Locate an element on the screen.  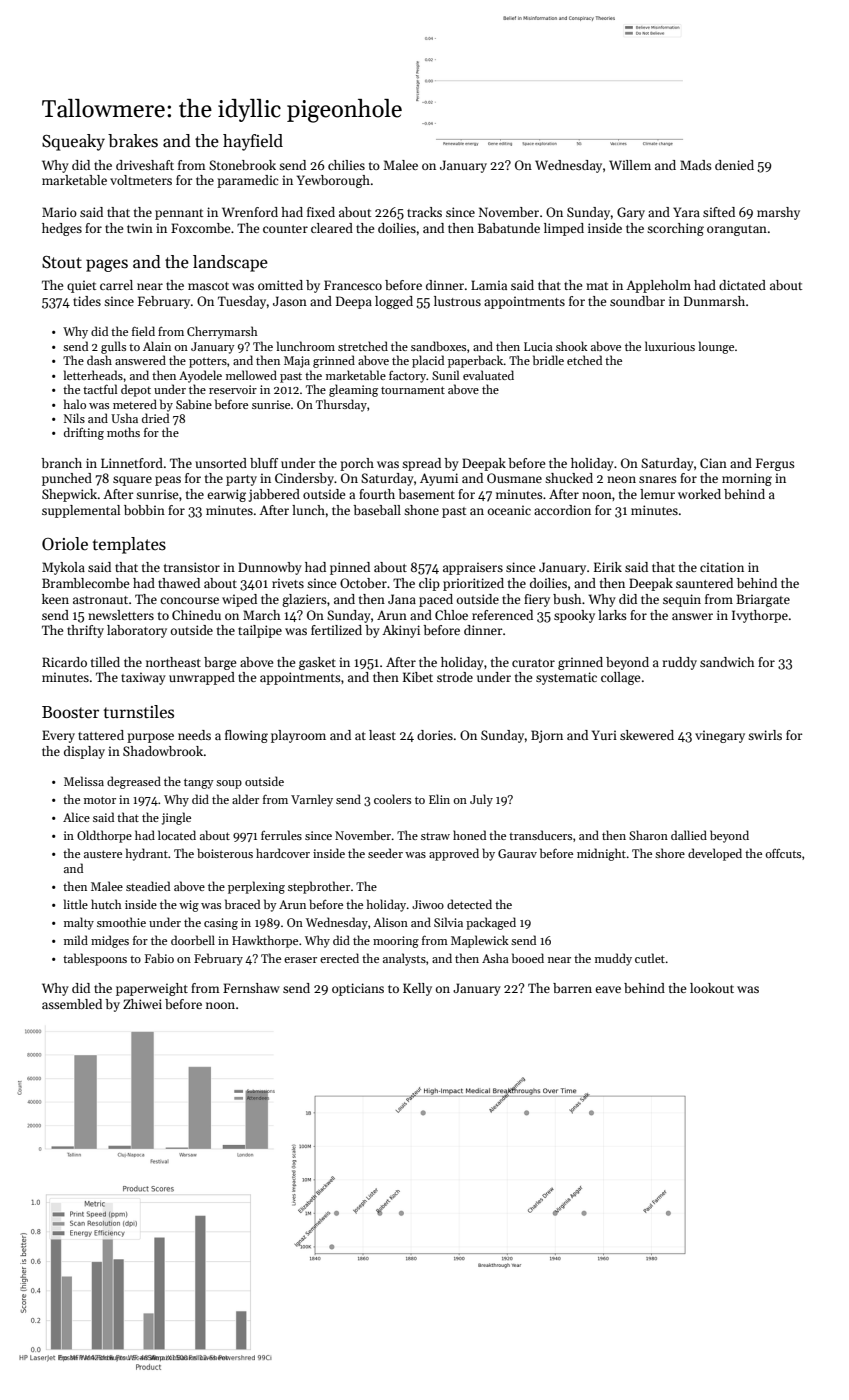
offcuts is located at coordinates (783, 853).
